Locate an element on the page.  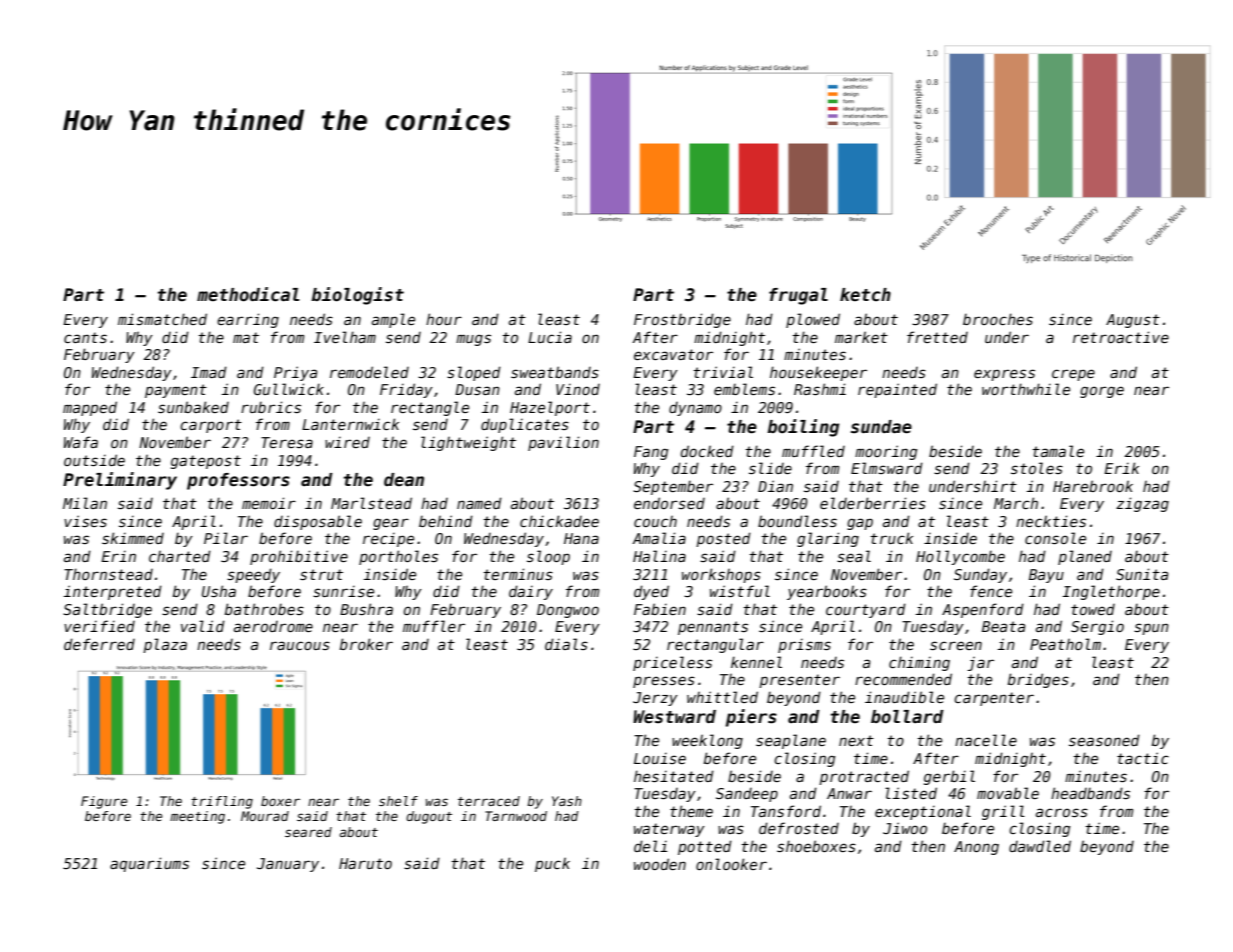
across is located at coordinates (1062, 812).
